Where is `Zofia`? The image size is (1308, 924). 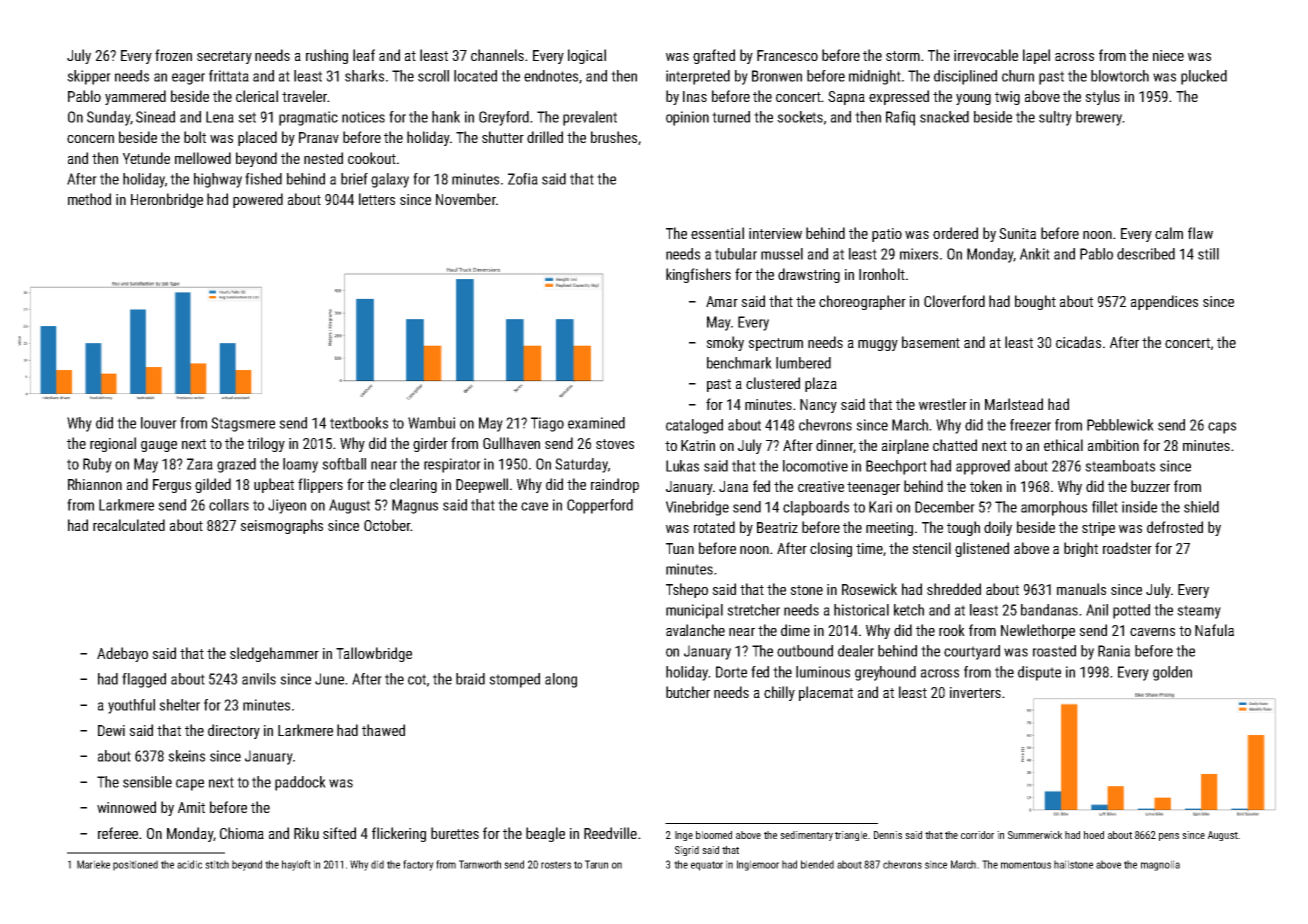 Zofia is located at coordinates (523, 179).
